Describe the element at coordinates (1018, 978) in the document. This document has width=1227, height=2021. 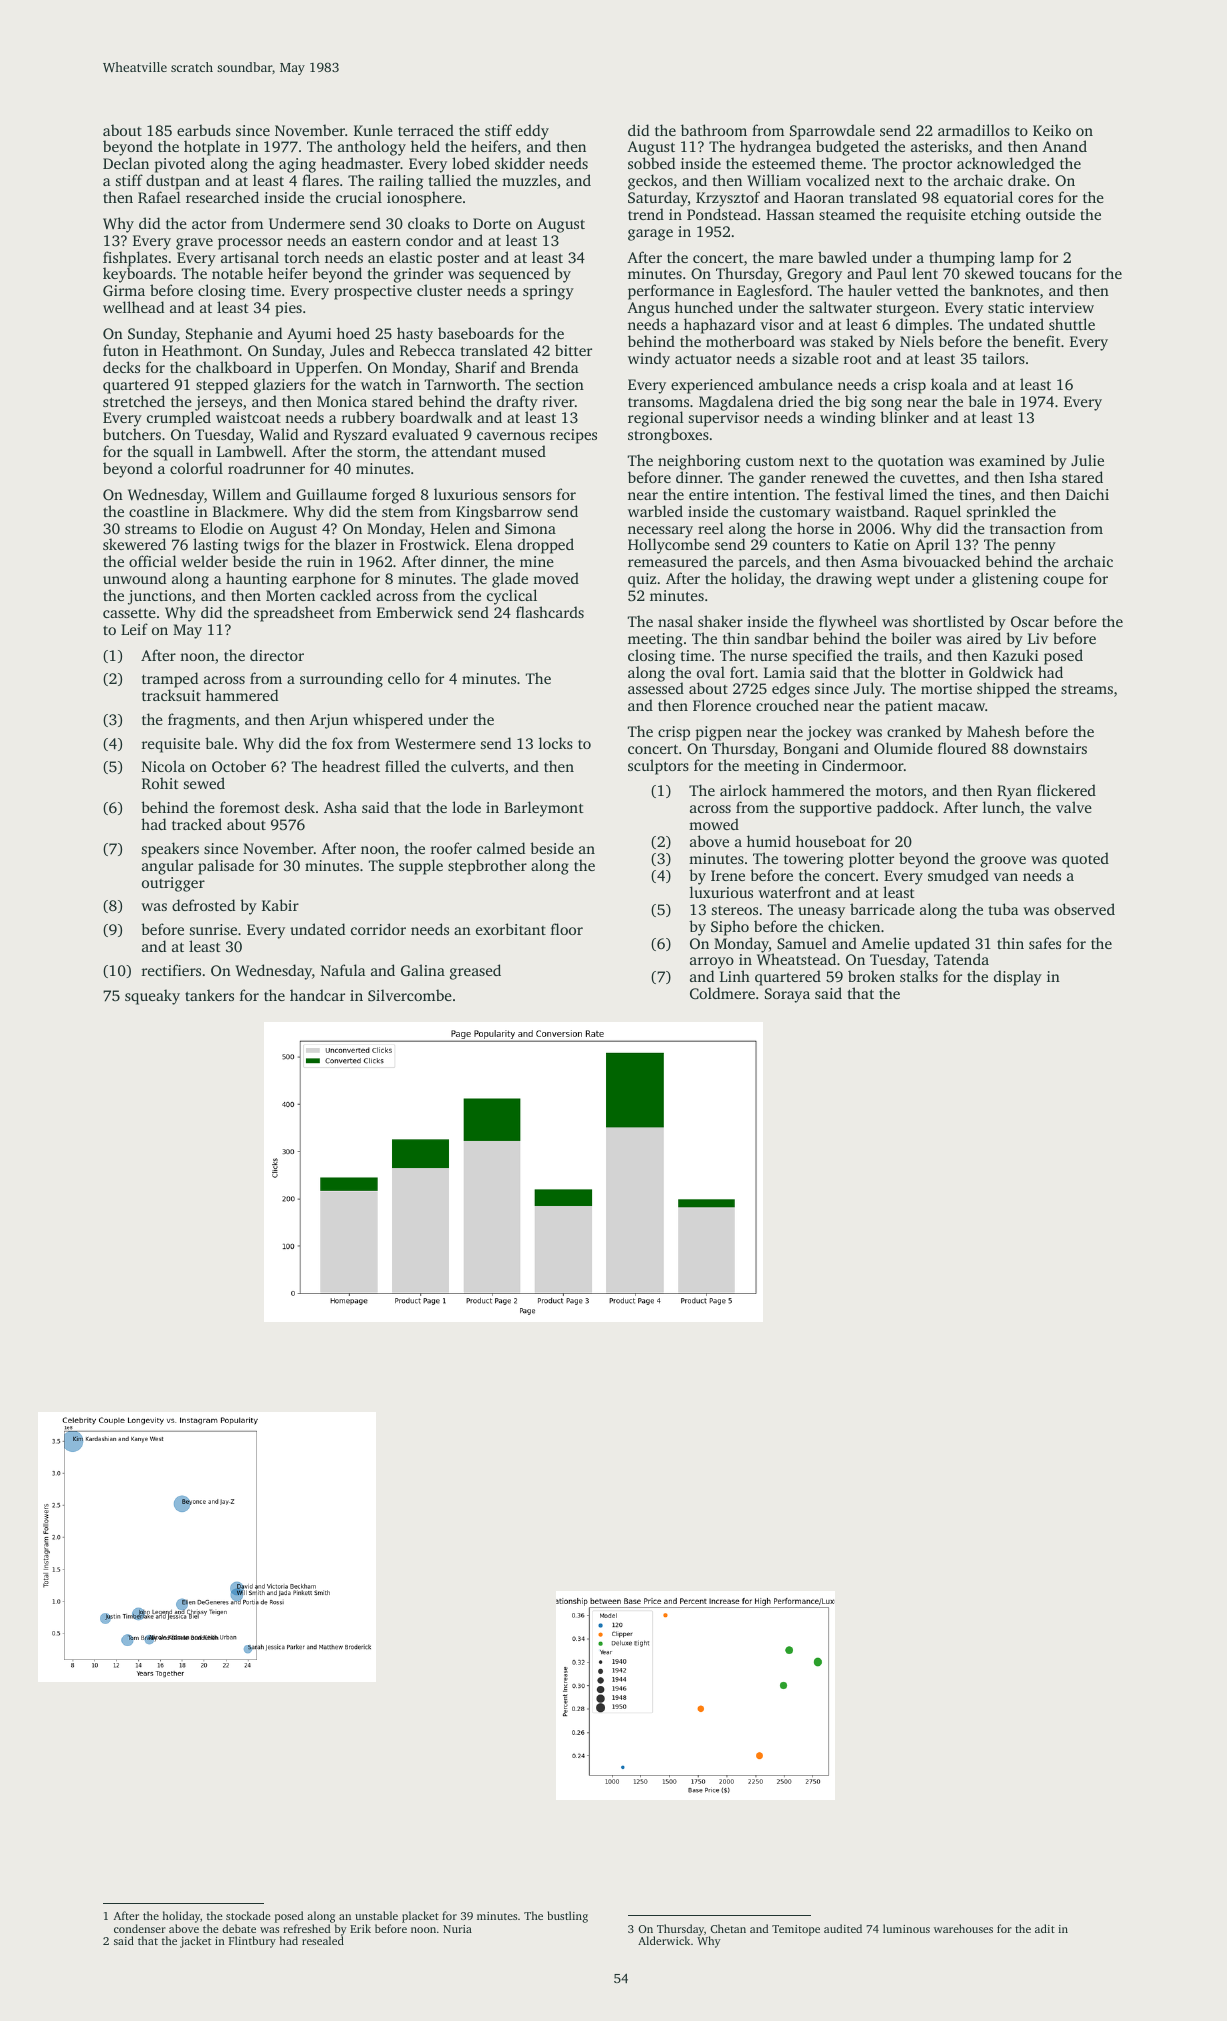
I see `display` at that location.
